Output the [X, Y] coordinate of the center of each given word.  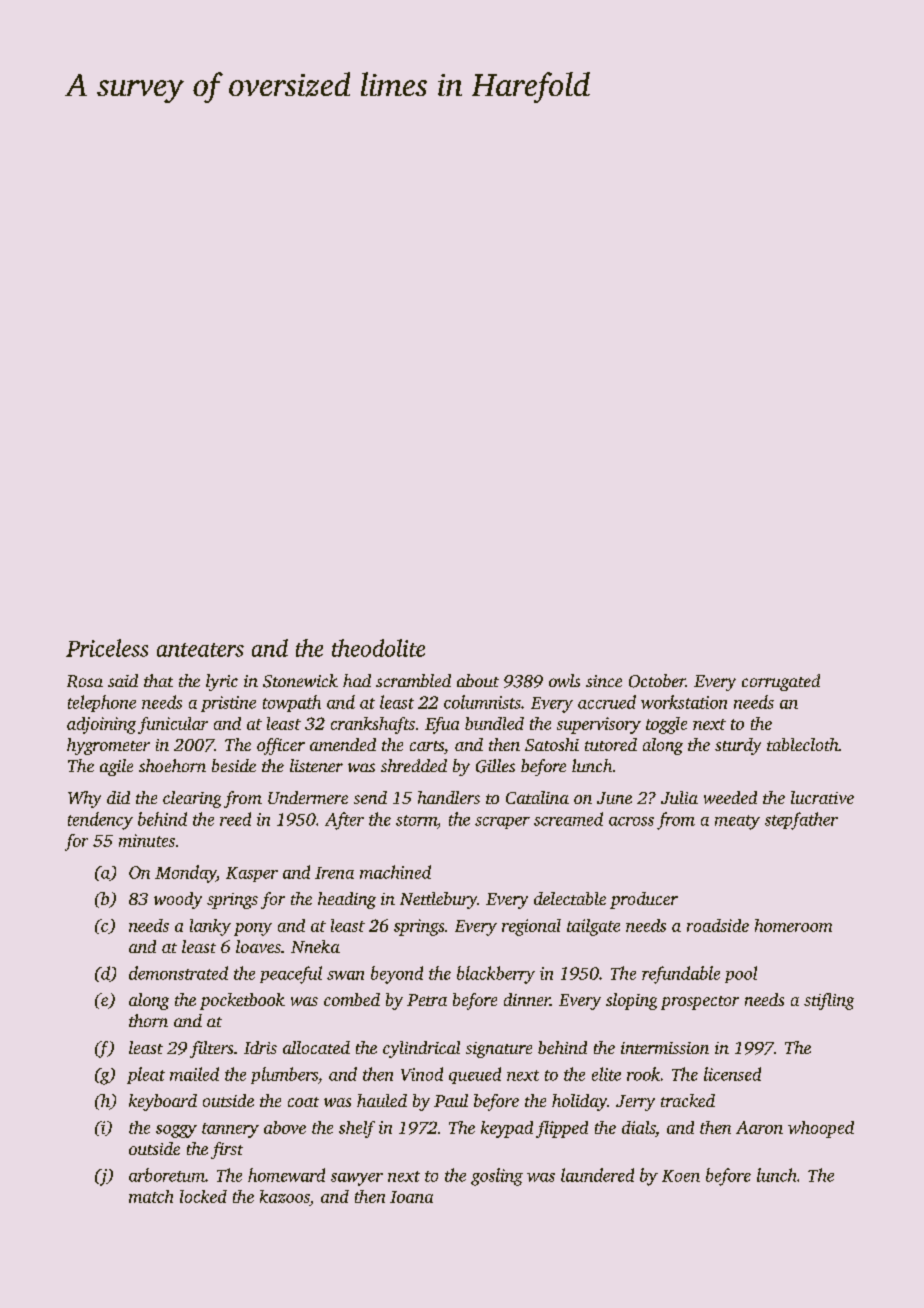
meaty [737, 822]
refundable [681, 975]
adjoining [101, 725]
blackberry [496, 975]
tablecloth [803, 744]
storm [416, 820]
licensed [732, 1074]
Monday [185, 874]
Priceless [107, 648]
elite [606, 1074]
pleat [146, 1075]
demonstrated [178, 973]
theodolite [378, 648]
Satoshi [552, 744]
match [151, 1196]
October [657, 681]
